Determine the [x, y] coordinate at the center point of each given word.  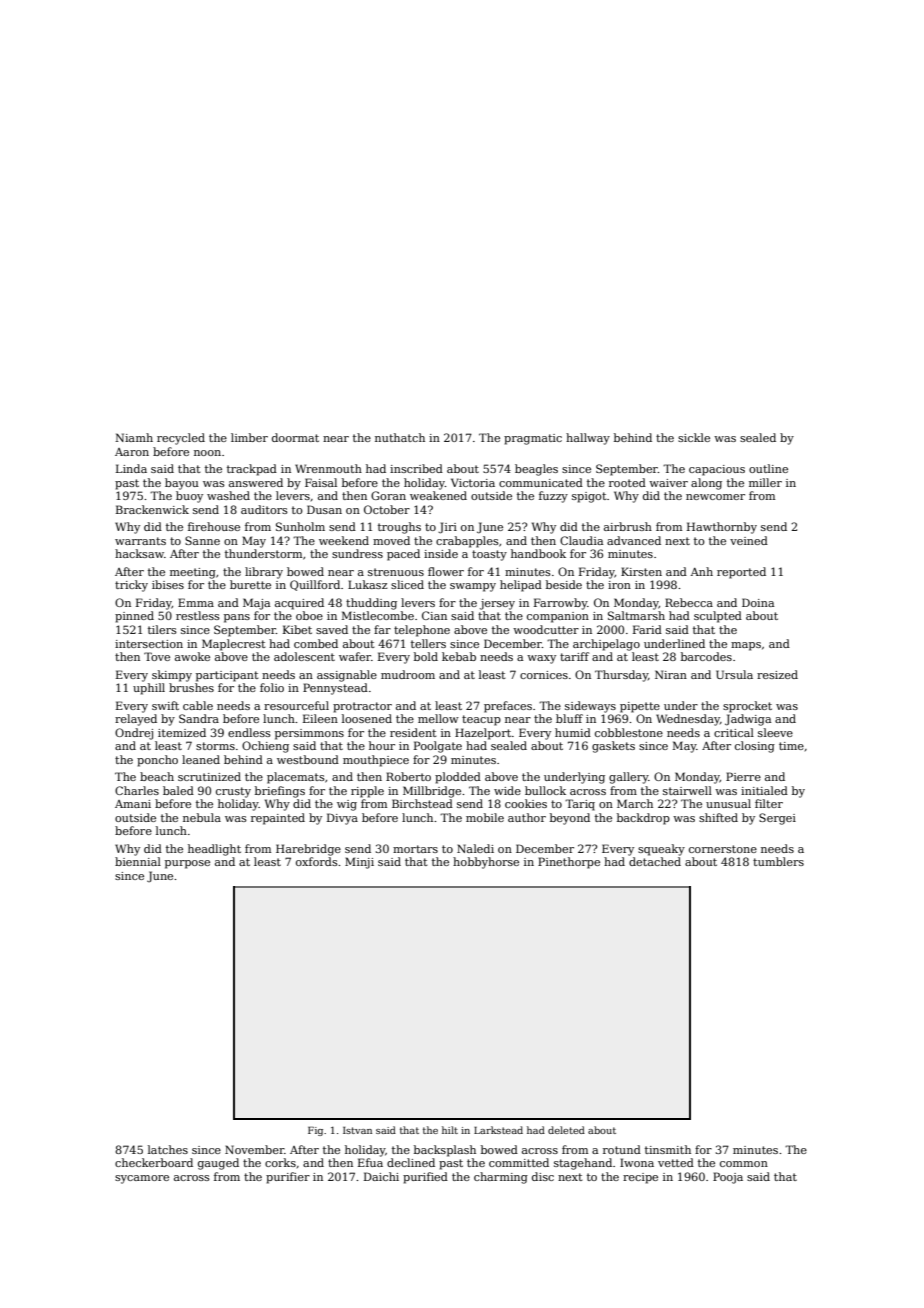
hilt [450, 1130]
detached [655, 861]
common [744, 1164]
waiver [668, 483]
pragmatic [533, 439]
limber [249, 437]
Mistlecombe [378, 615]
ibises [168, 584]
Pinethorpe [569, 863]
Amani [133, 804]
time [791, 746]
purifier [288, 1178]
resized [777, 674]
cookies [526, 803]
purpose [187, 864]
